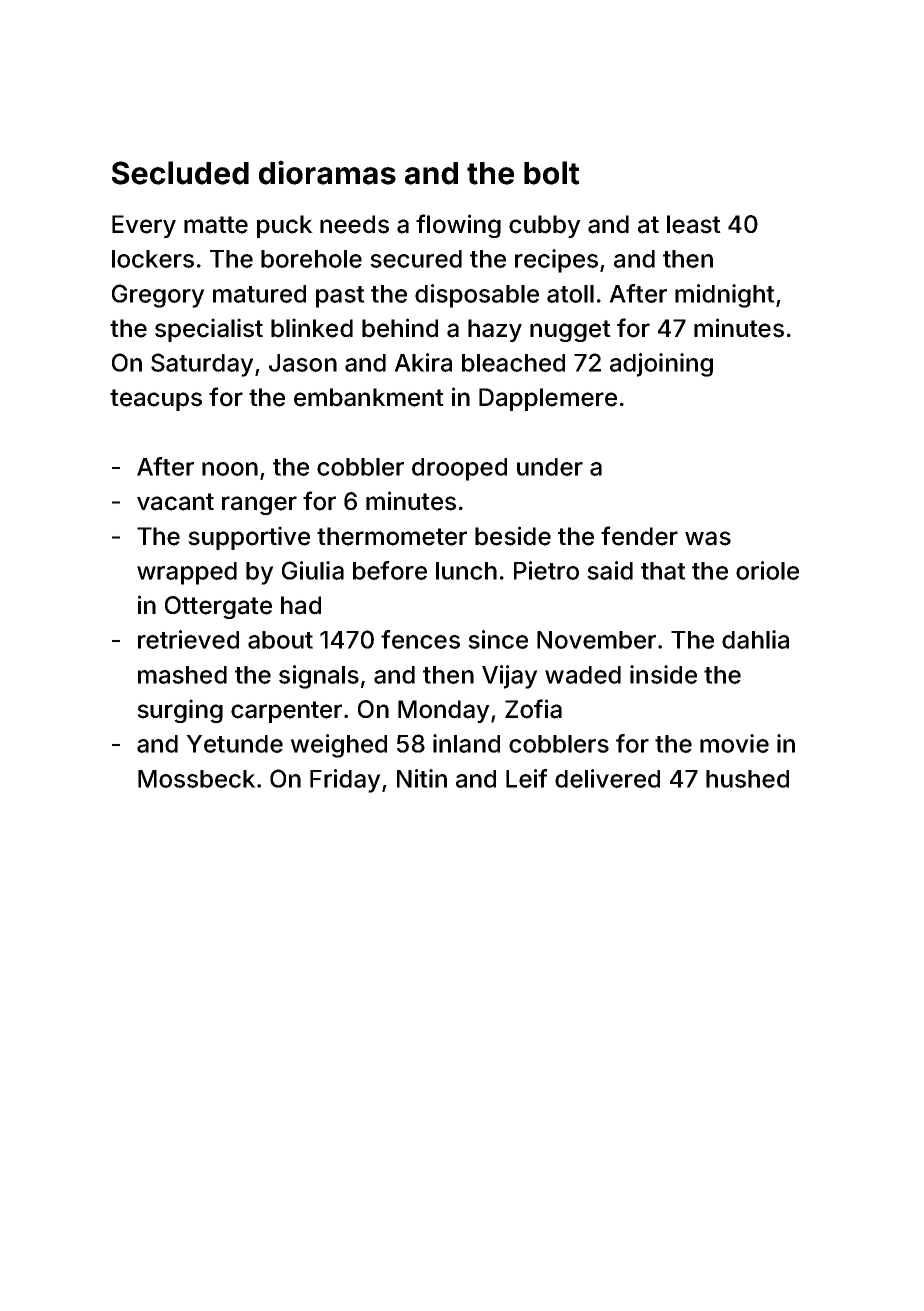 This image has height=1311, width=924. I want to click on was, so click(708, 538).
